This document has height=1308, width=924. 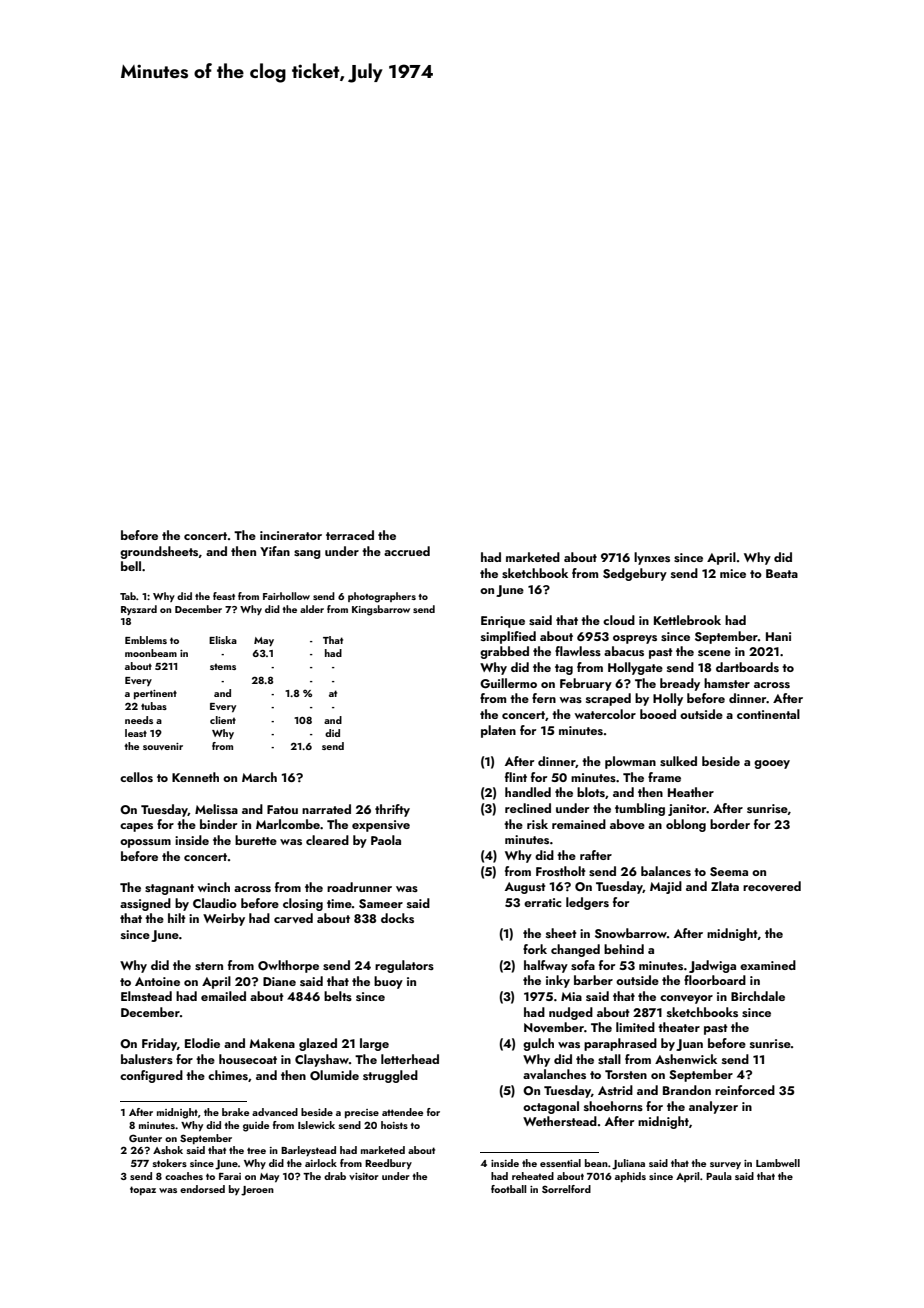 I want to click on Claudio, so click(x=215, y=903).
